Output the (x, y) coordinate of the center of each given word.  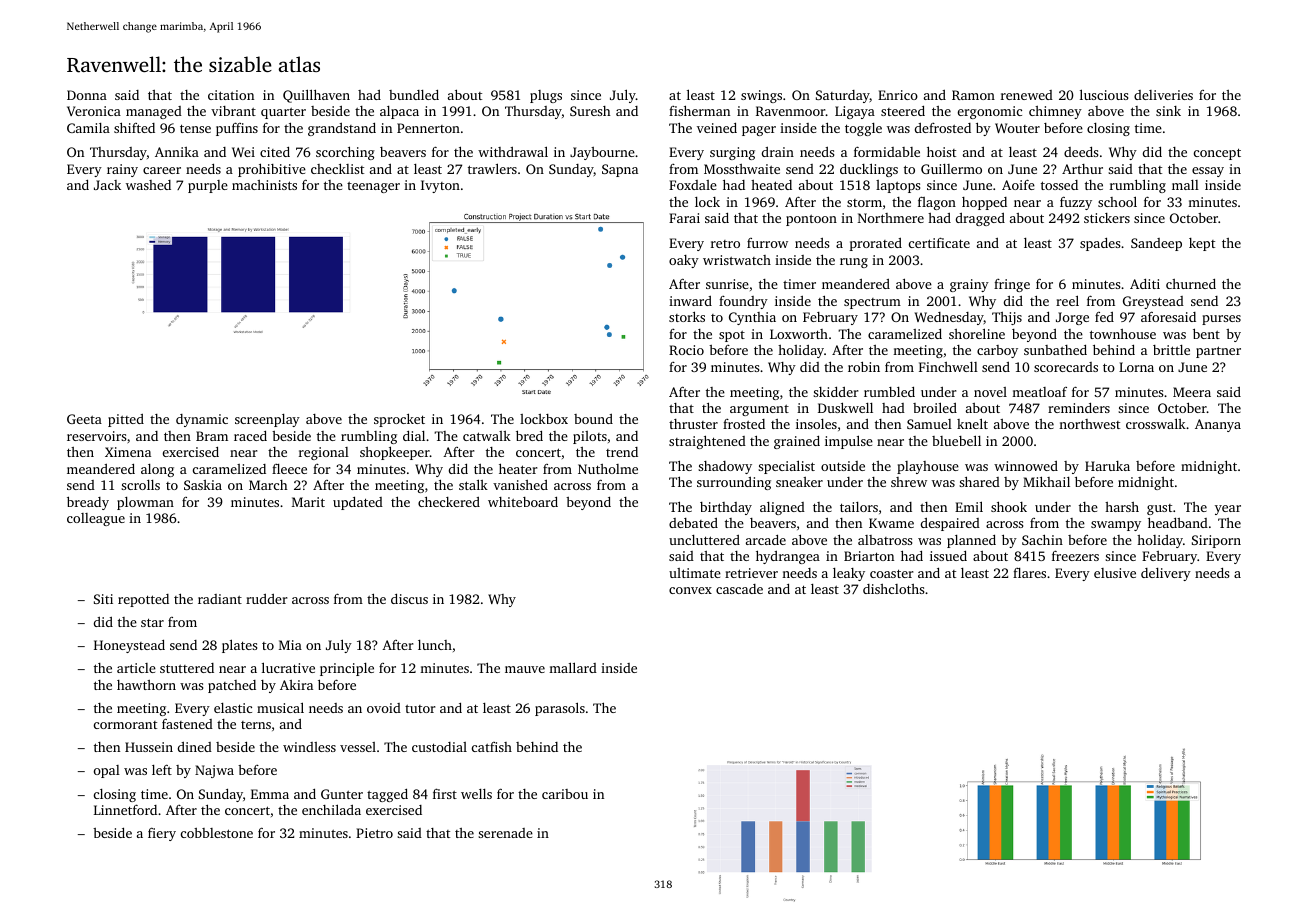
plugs (546, 96)
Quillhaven (316, 96)
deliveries (1163, 95)
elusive (1115, 573)
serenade (505, 833)
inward (690, 301)
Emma (270, 794)
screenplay (267, 420)
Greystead (1153, 302)
